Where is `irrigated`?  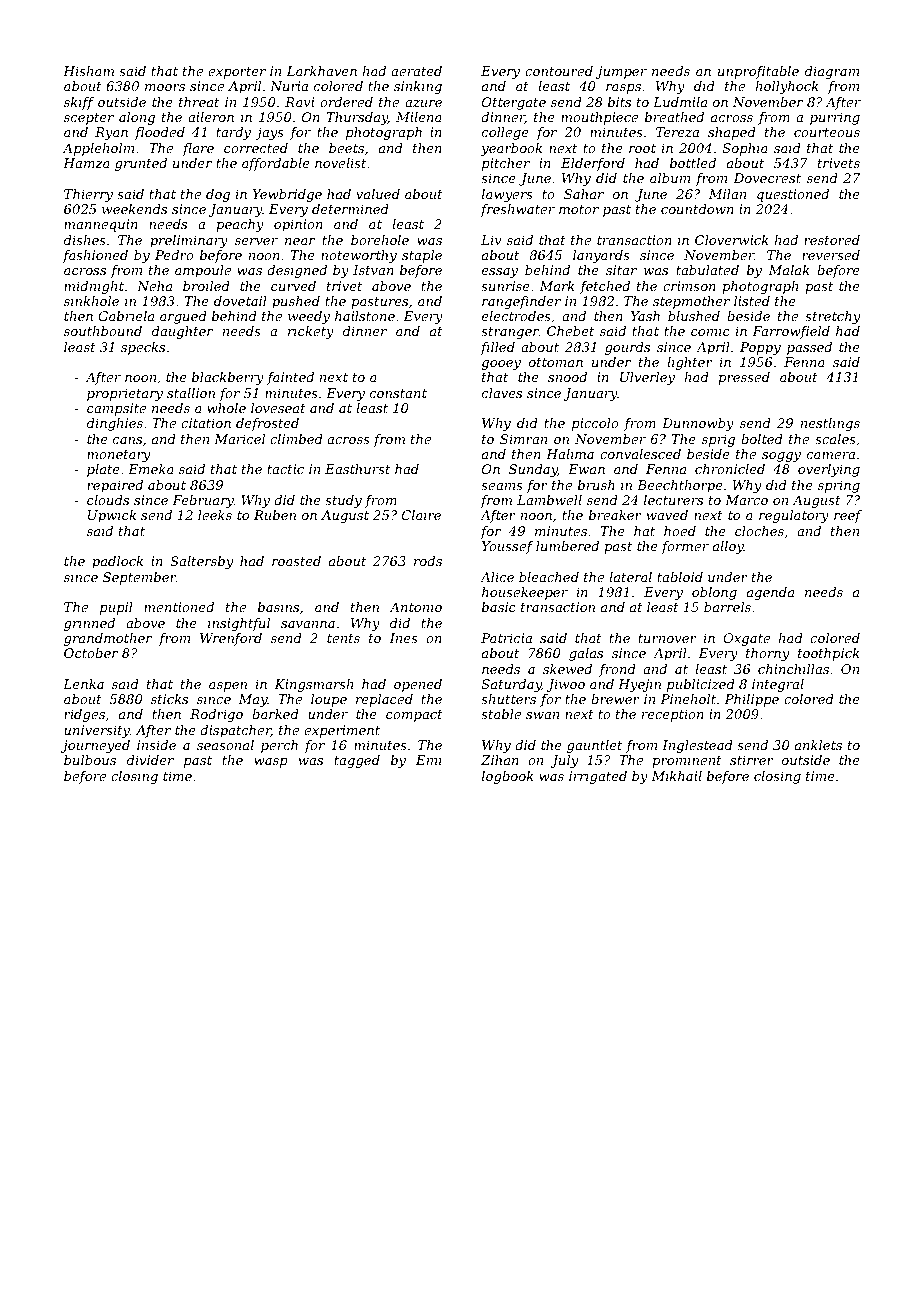 irrigated is located at coordinates (598, 777).
